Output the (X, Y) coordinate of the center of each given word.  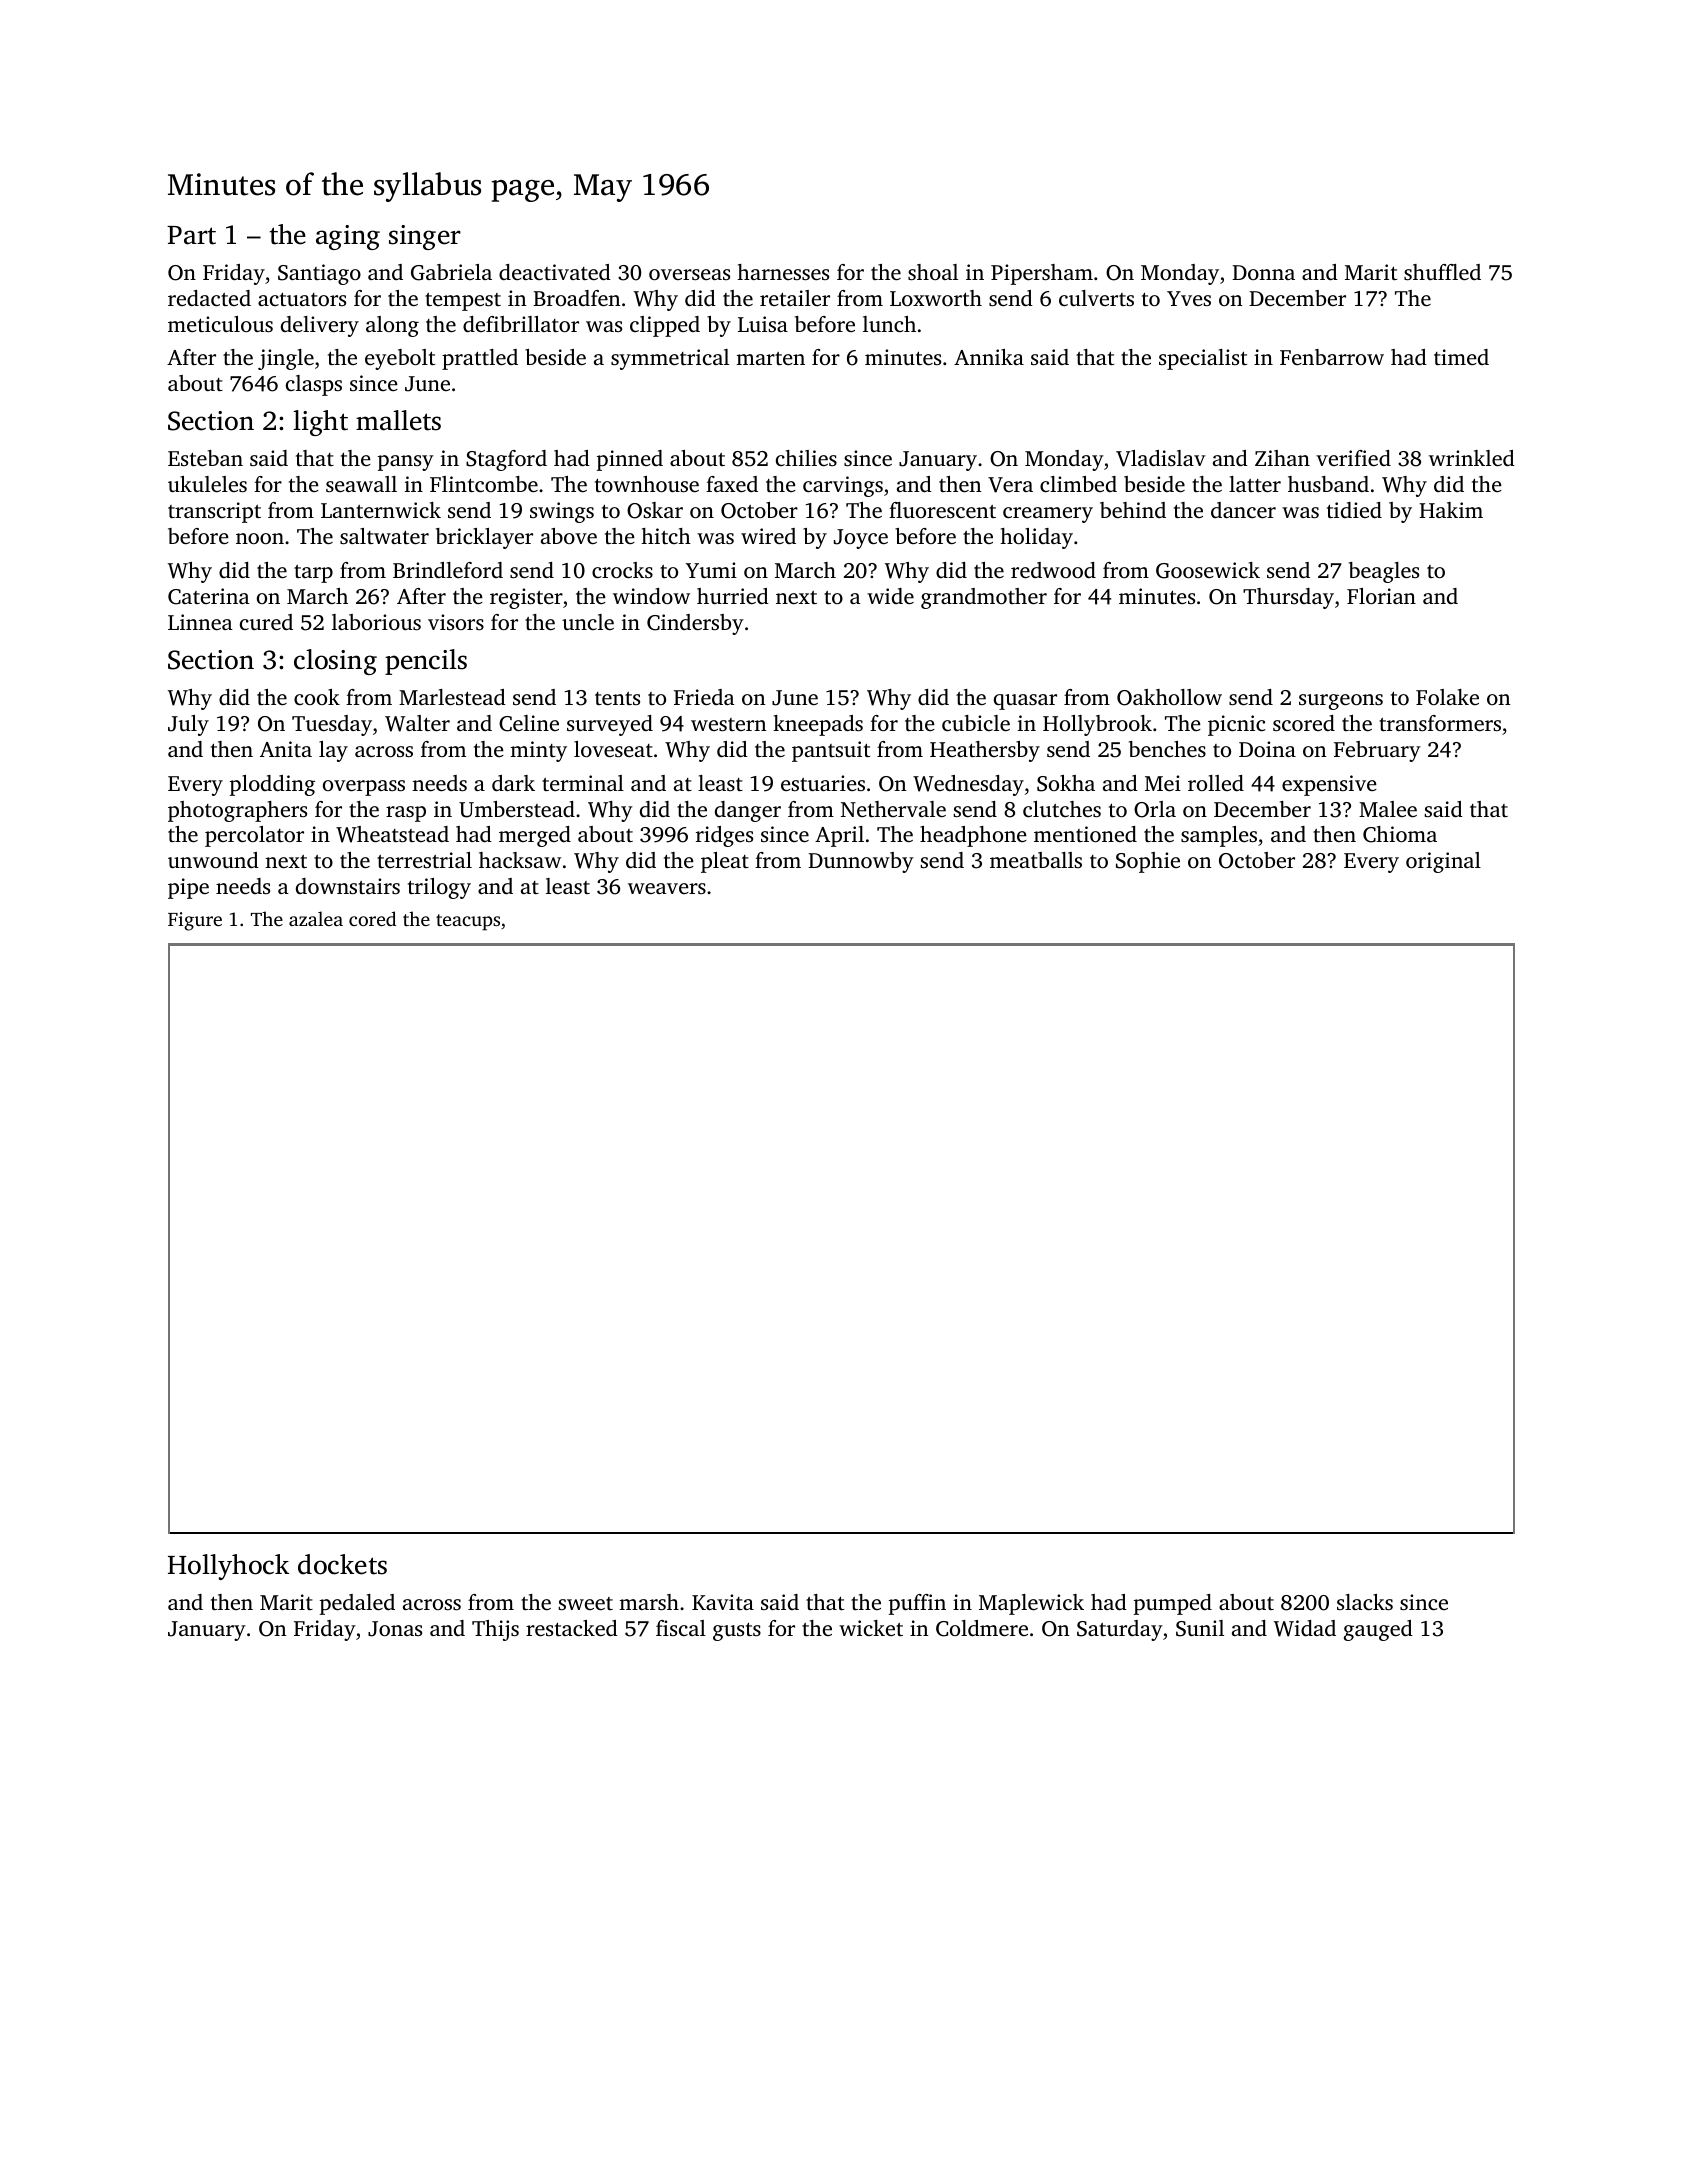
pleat (725, 862)
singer (425, 237)
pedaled (357, 1604)
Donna (1263, 272)
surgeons (1341, 702)
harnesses (783, 272)
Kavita (723, 1602)
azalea (316, 918)
